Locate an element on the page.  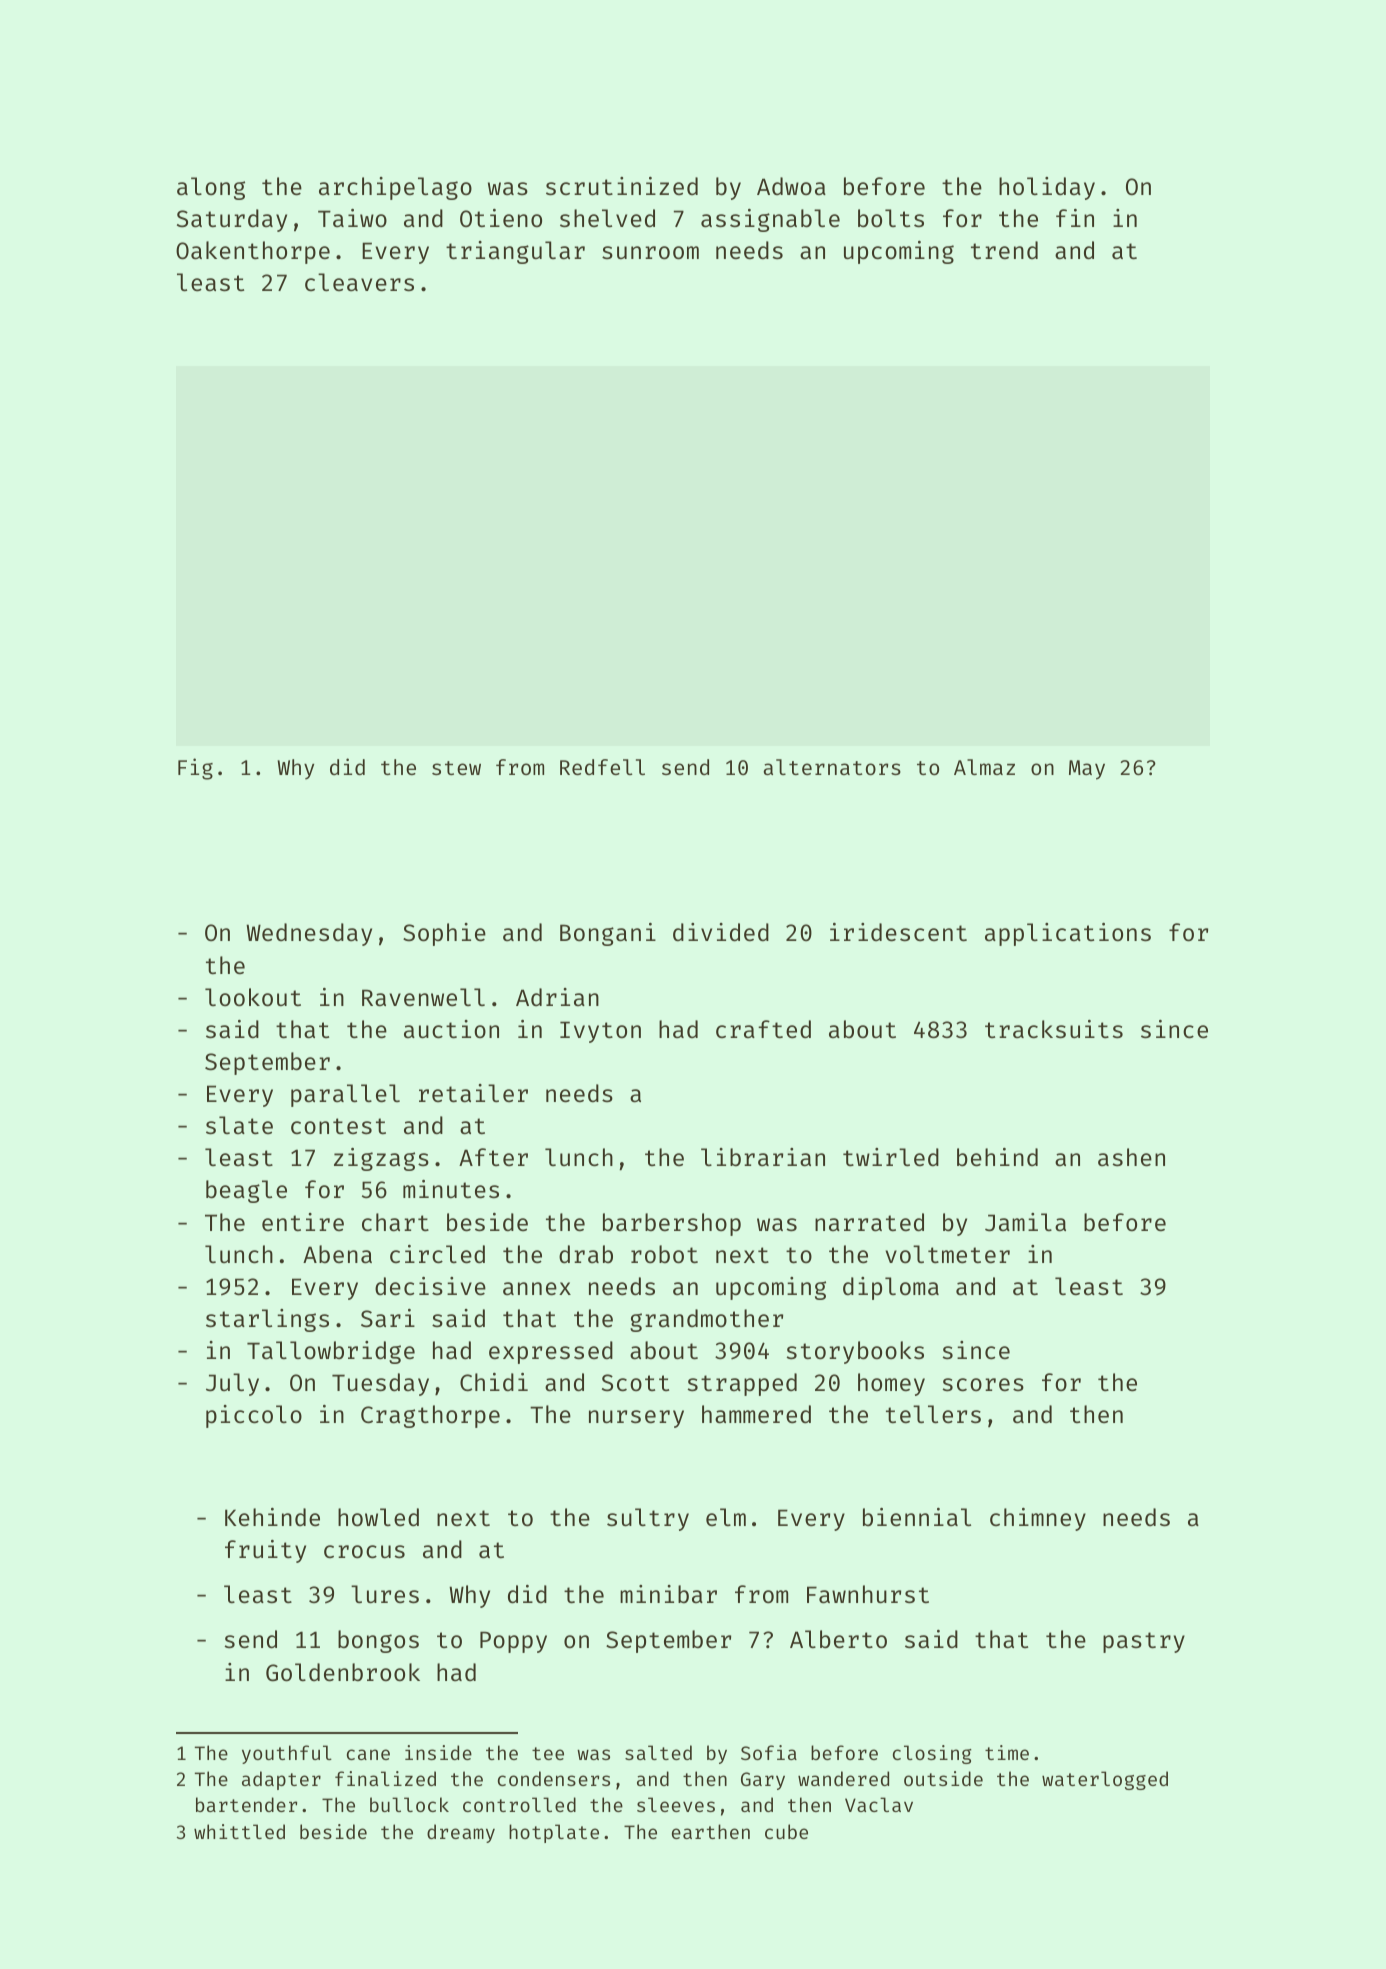
parallel is located at coordinates (345, 1095).
